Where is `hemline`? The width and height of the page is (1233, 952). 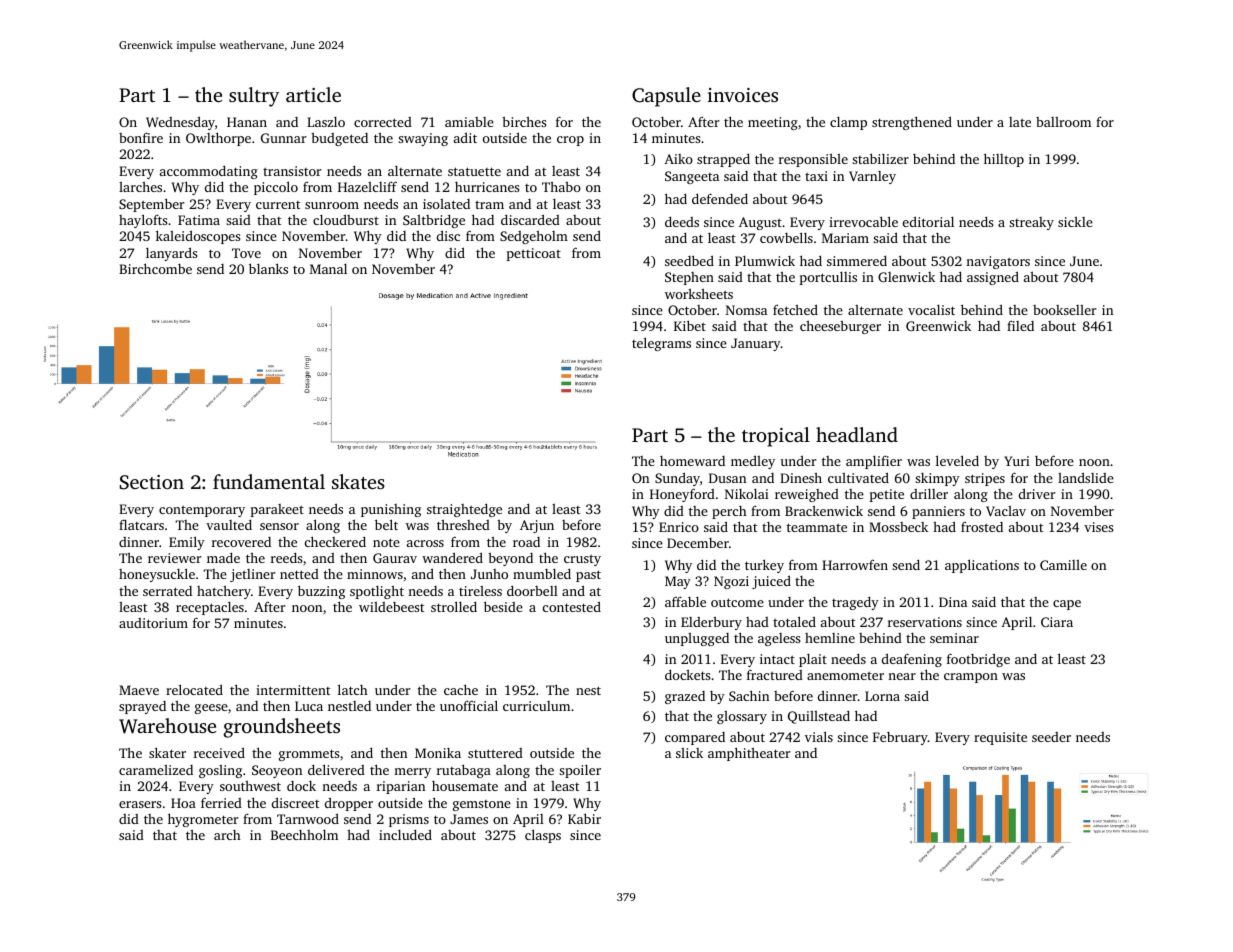
hemline is located at coordinates (830, 638).
